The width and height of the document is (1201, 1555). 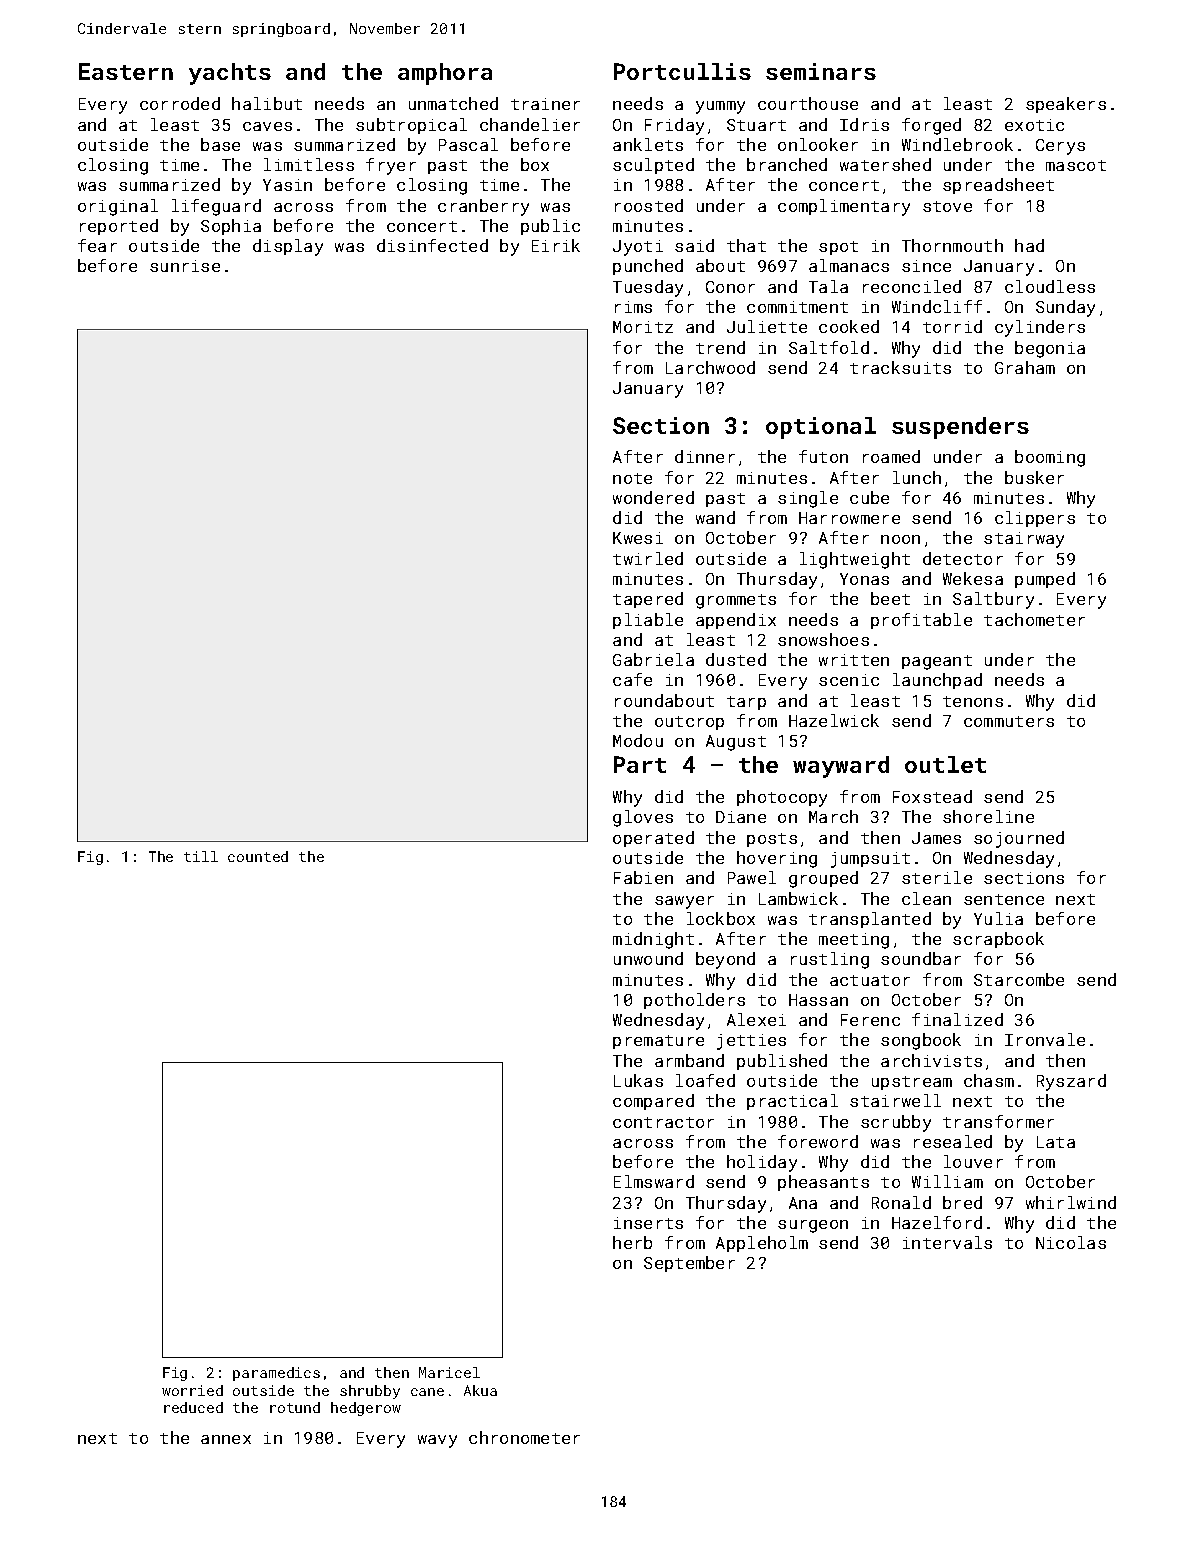 What do you see at coordinates (201, 856) in the document?
I see `till` at bounding box center [201, 856].
